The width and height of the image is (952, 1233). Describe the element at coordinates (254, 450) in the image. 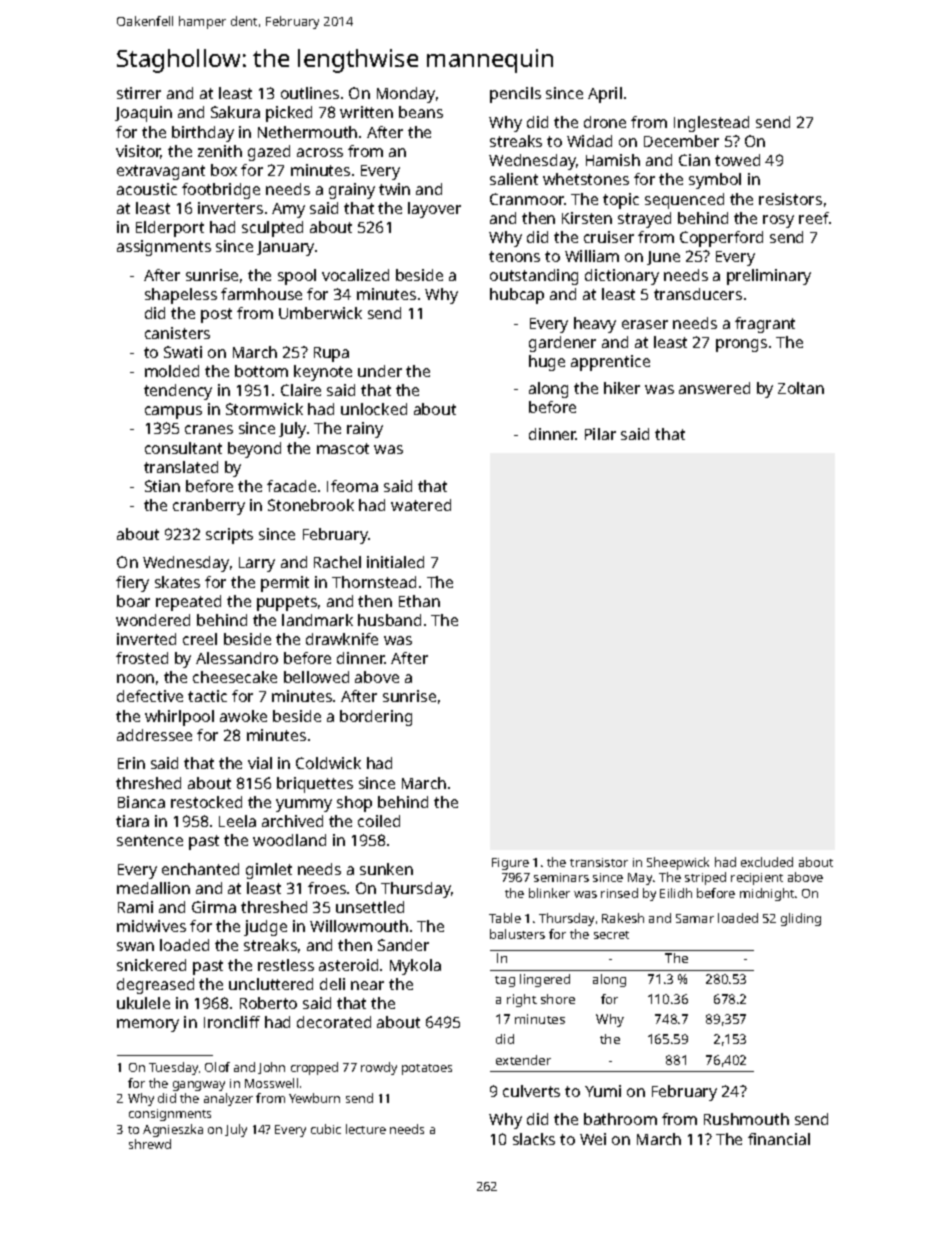

I see `beyond` at that location.
